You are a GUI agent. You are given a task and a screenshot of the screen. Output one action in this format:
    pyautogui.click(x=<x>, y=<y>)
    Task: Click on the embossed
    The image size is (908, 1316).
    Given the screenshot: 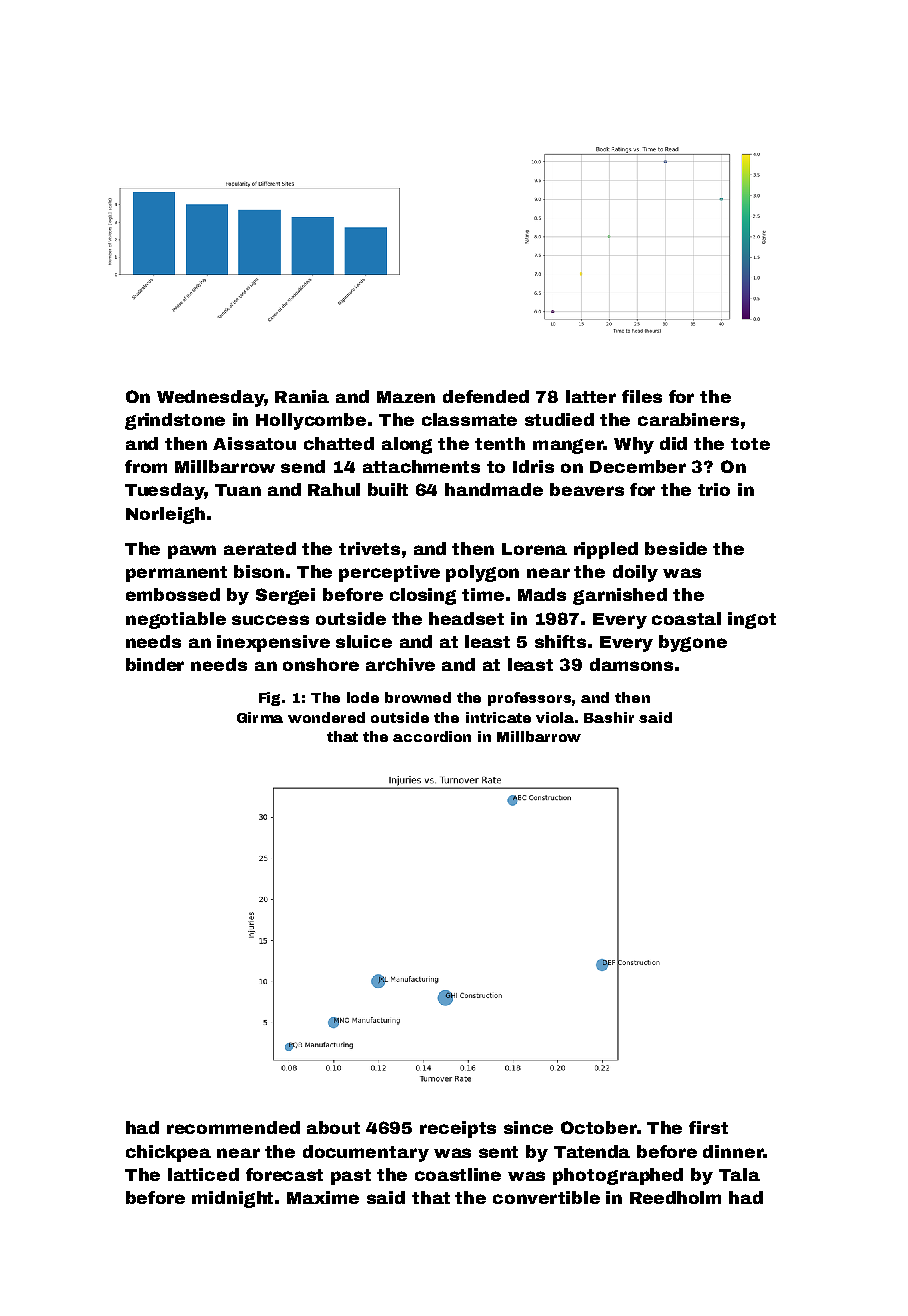 What is the action you would take?
    pyautogui.click(x=173, y=594)
